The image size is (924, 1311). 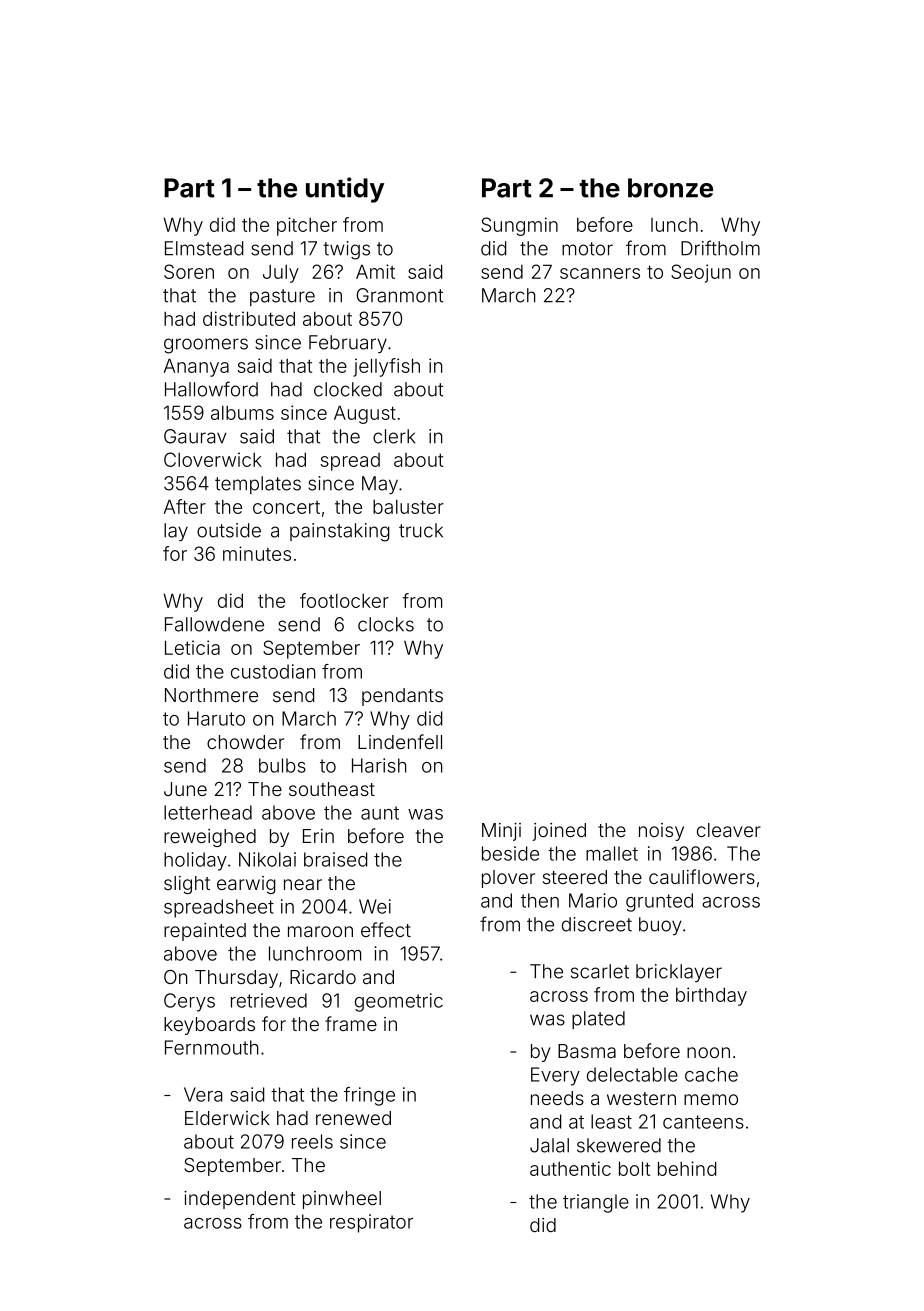 I want to click on clerk, so click(x=394, y=436).
